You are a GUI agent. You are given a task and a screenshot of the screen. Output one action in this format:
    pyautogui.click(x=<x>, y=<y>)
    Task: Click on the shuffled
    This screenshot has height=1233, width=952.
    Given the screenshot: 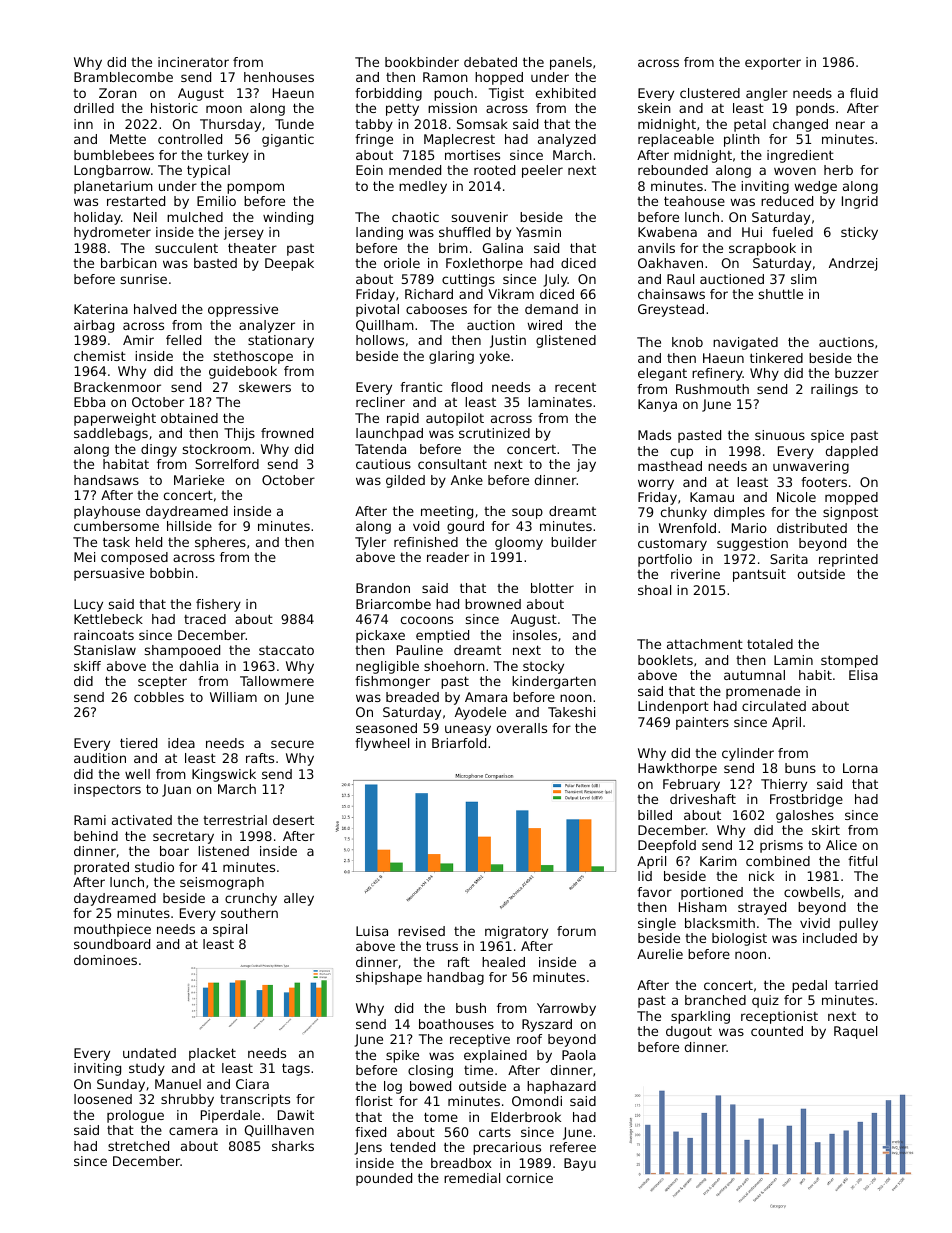 What is the action you would take?
    pyautogui.click(x=464, y=232)
